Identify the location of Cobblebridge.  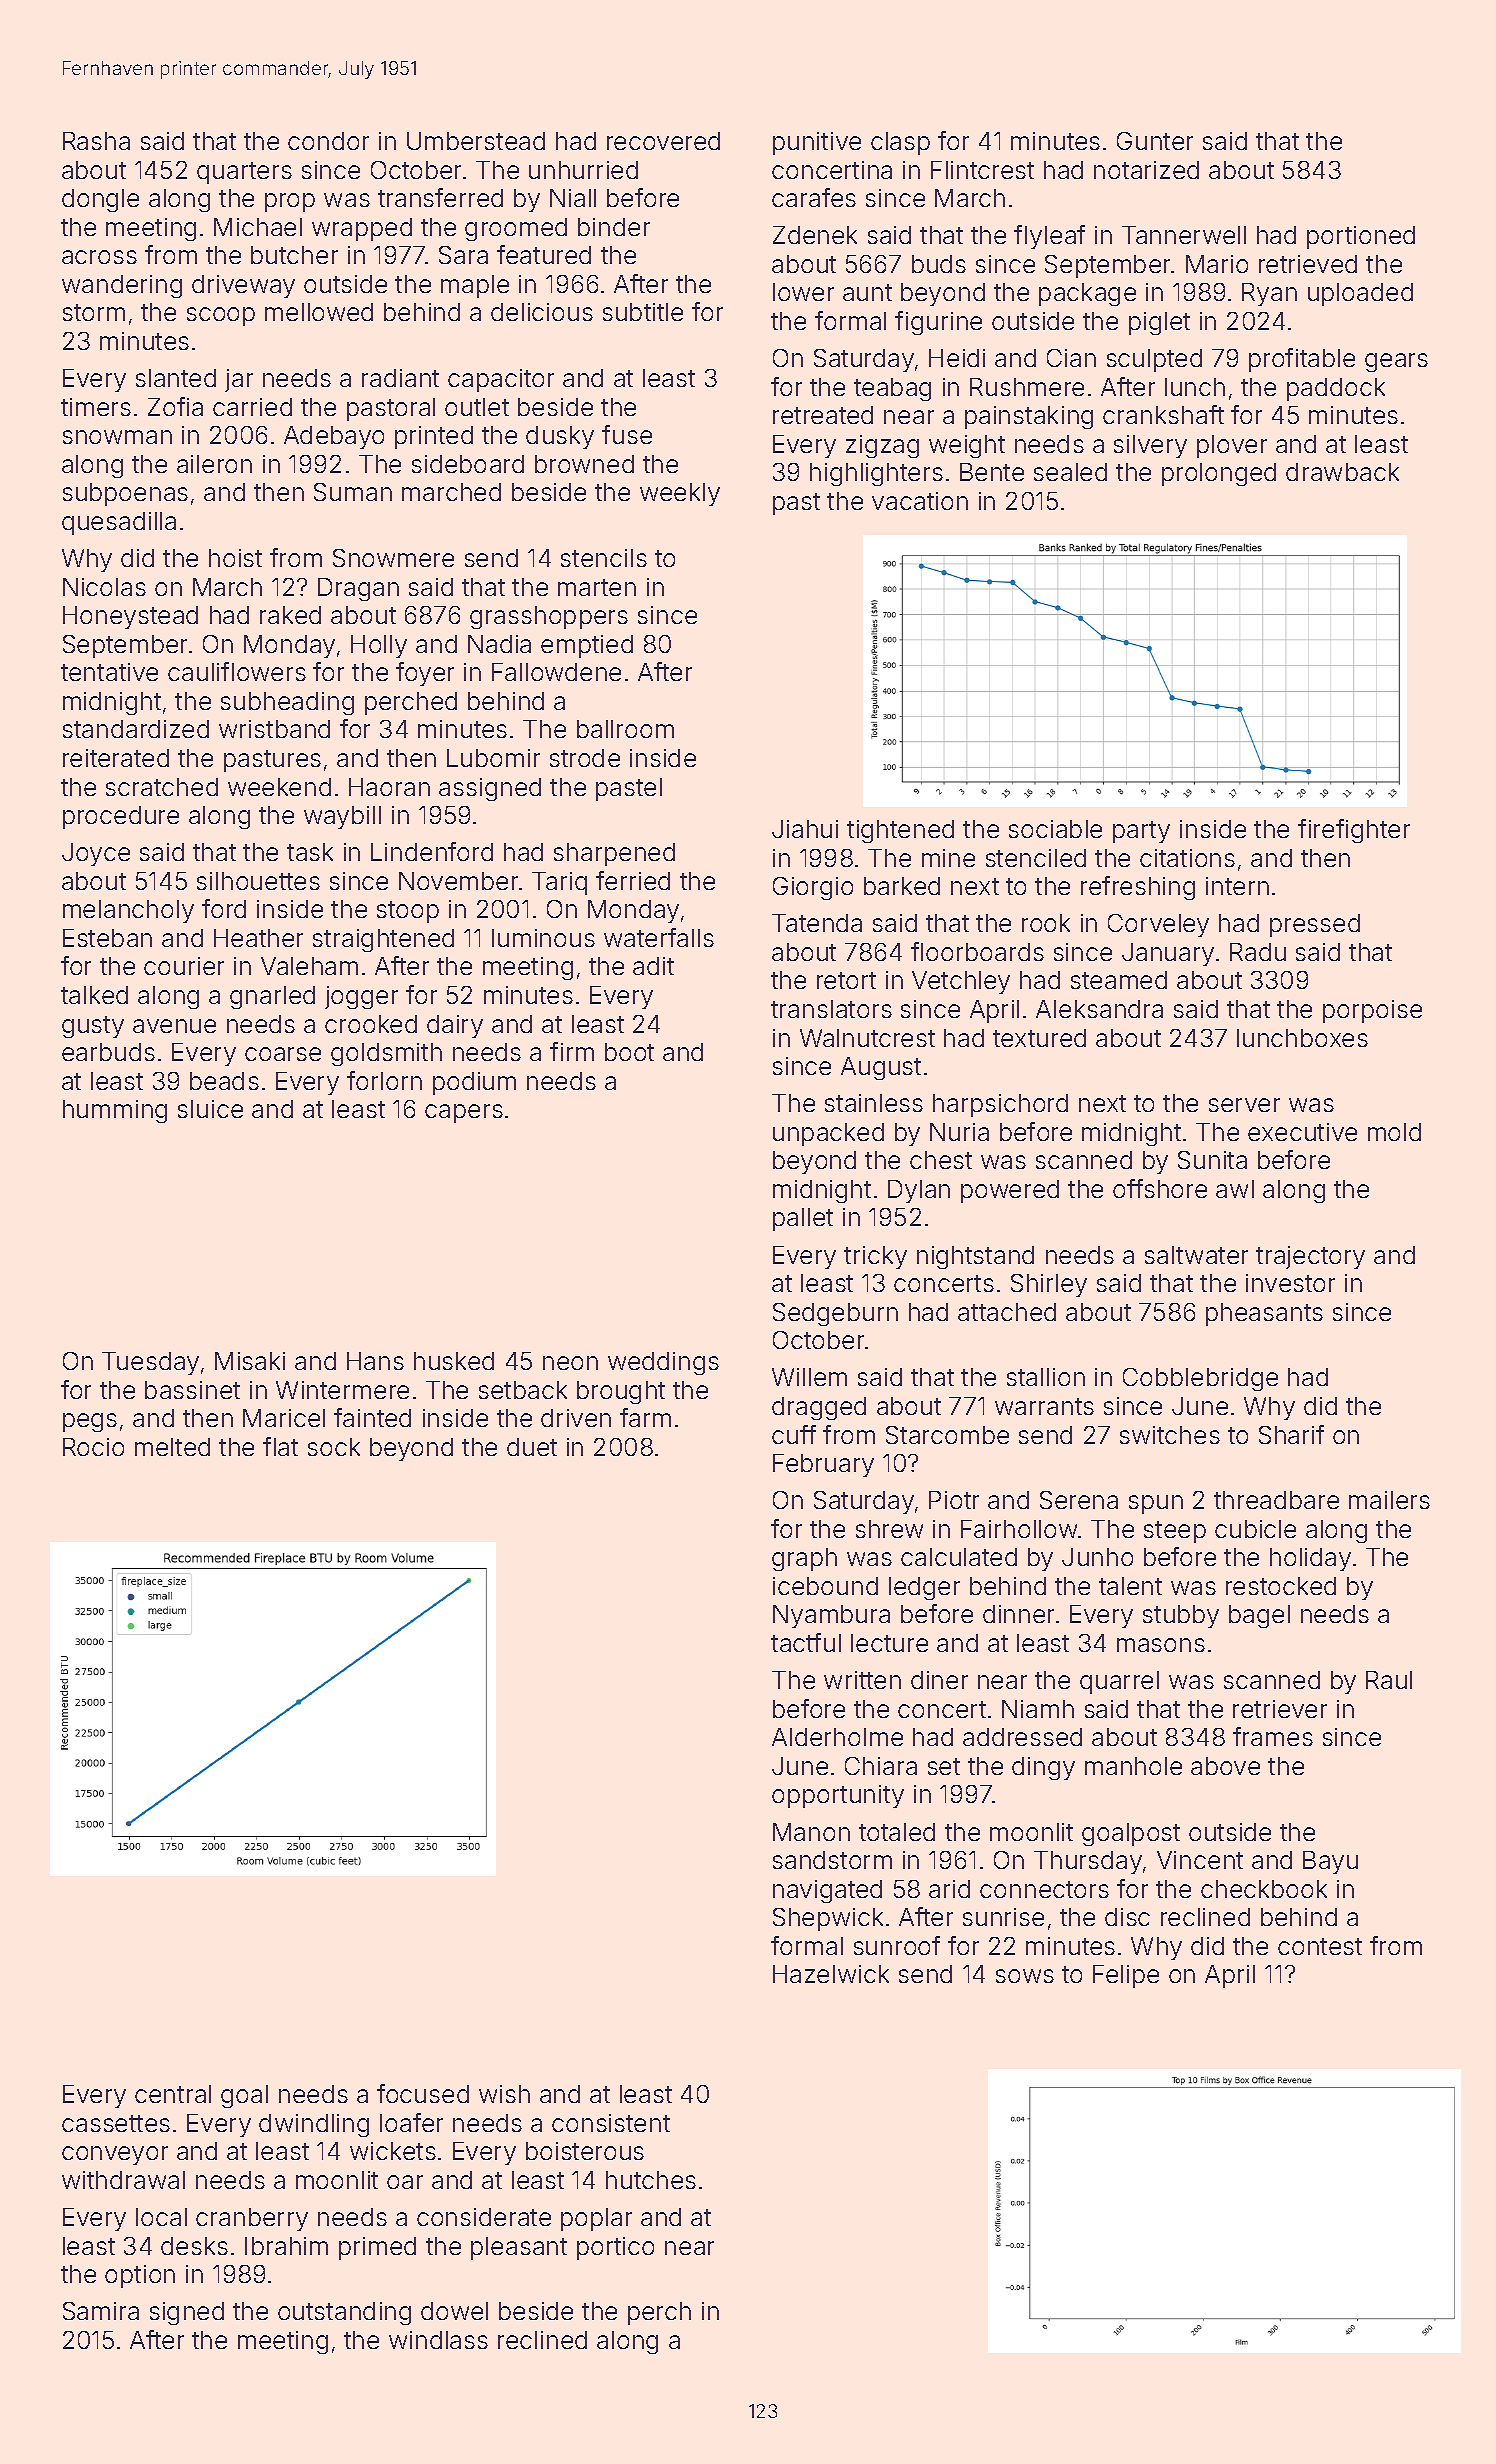
(1200, 1379).
